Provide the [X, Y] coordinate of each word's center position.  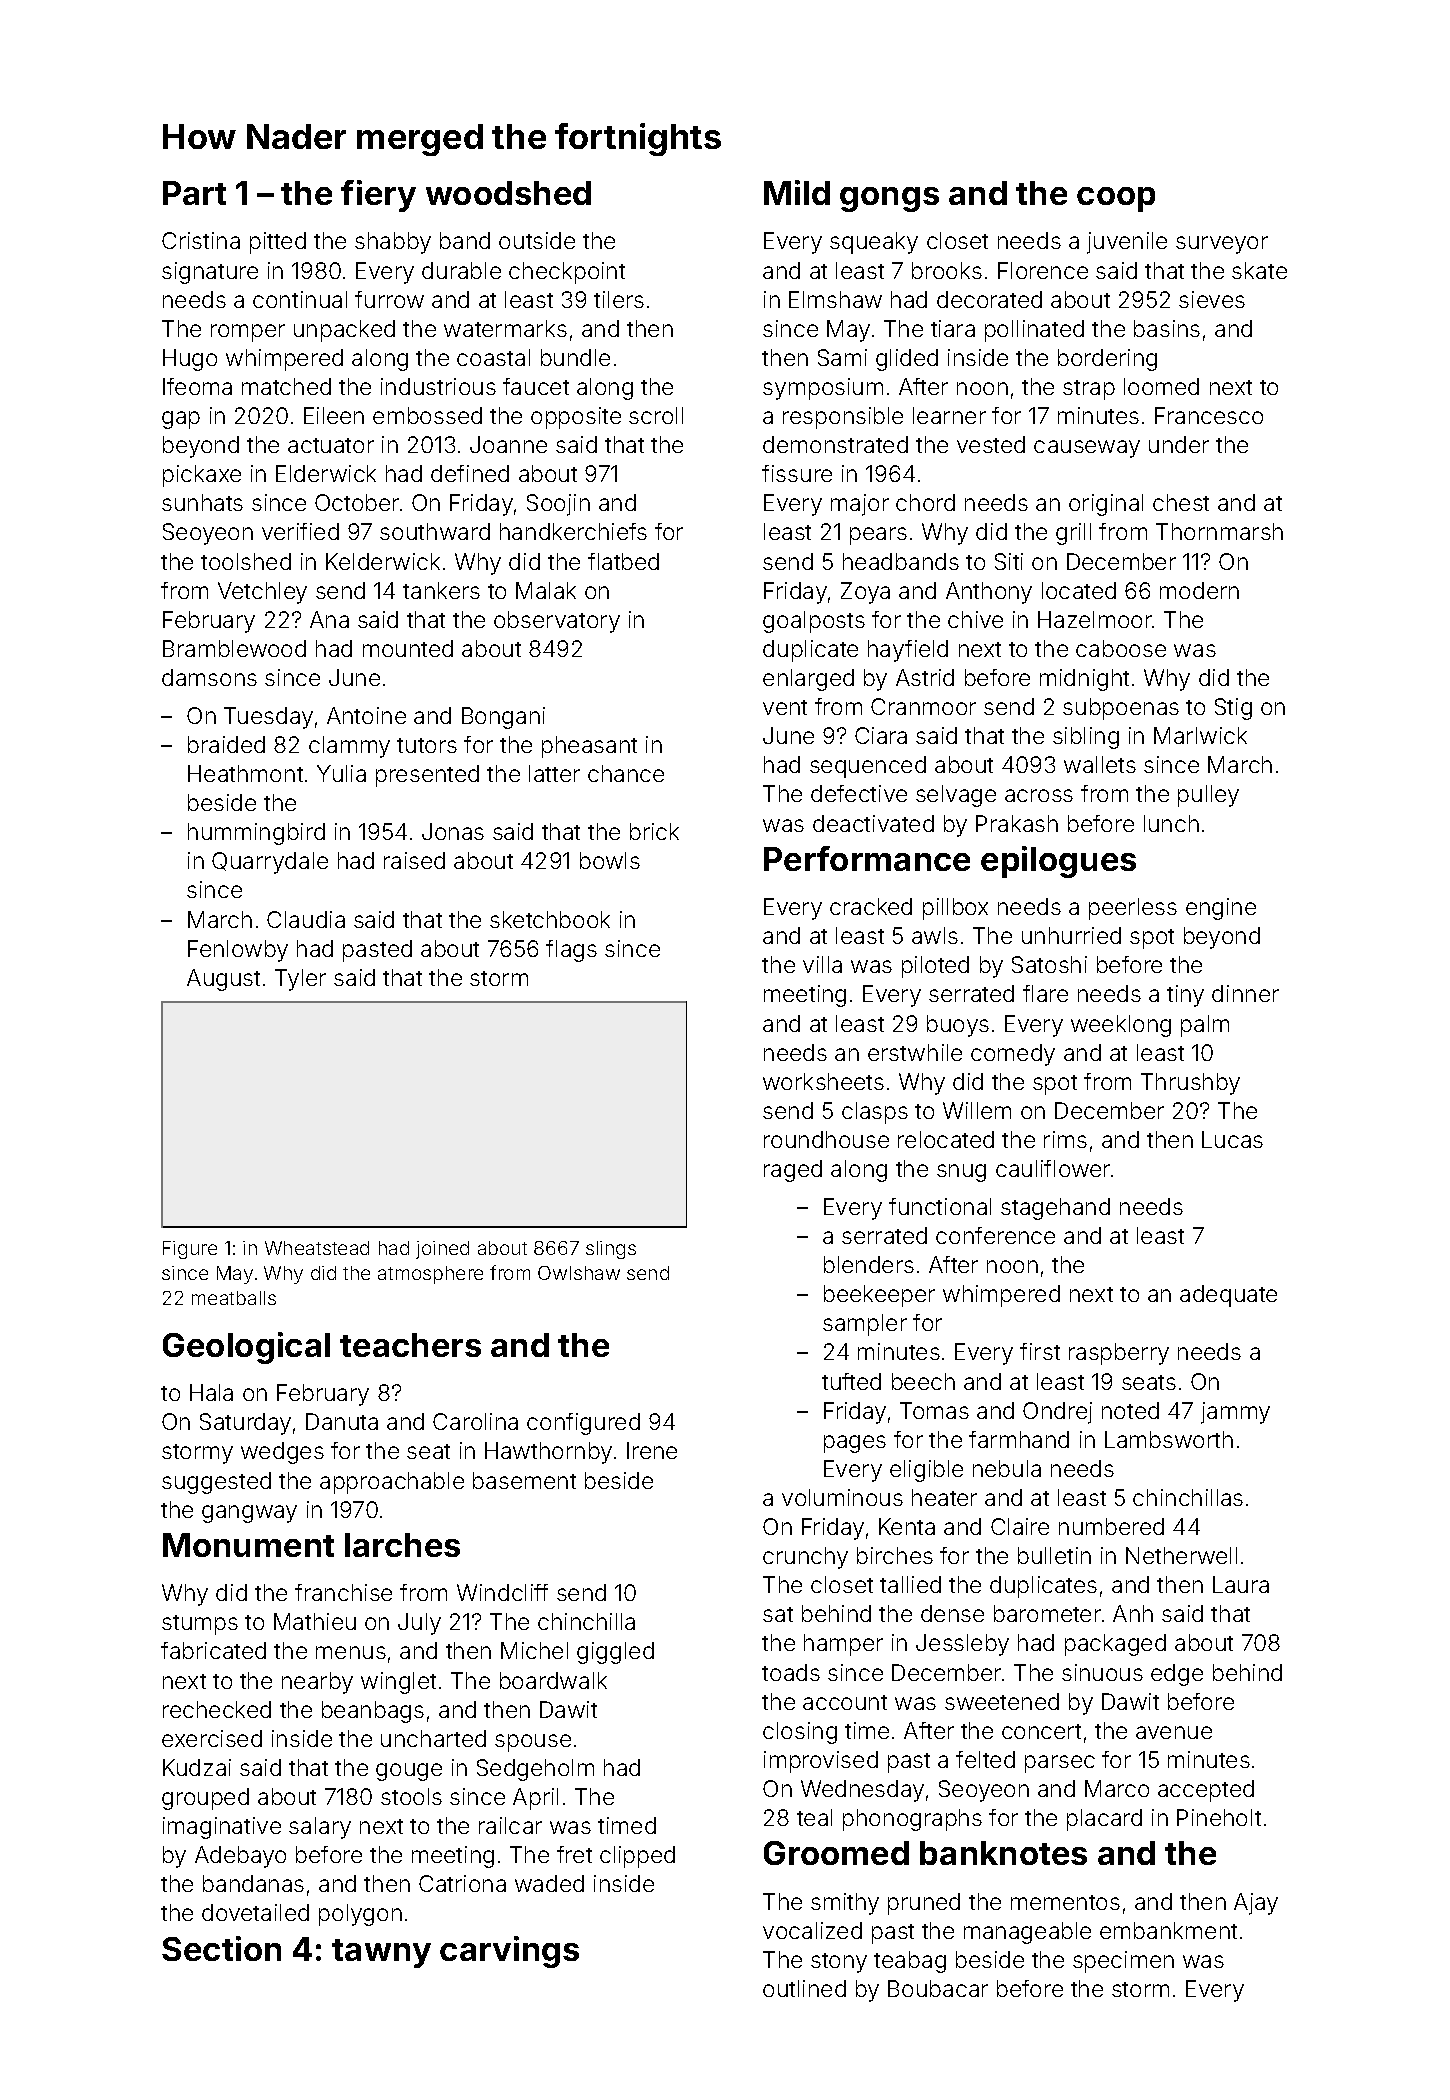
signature [210, 273]
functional [940, 1206]
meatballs [234, 1298]
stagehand [1055, 1209]
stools [411, 1796]
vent [785, 707]
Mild [797, 192]
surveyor [1222, 245]
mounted [408, 648]
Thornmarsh [1219, 531]
